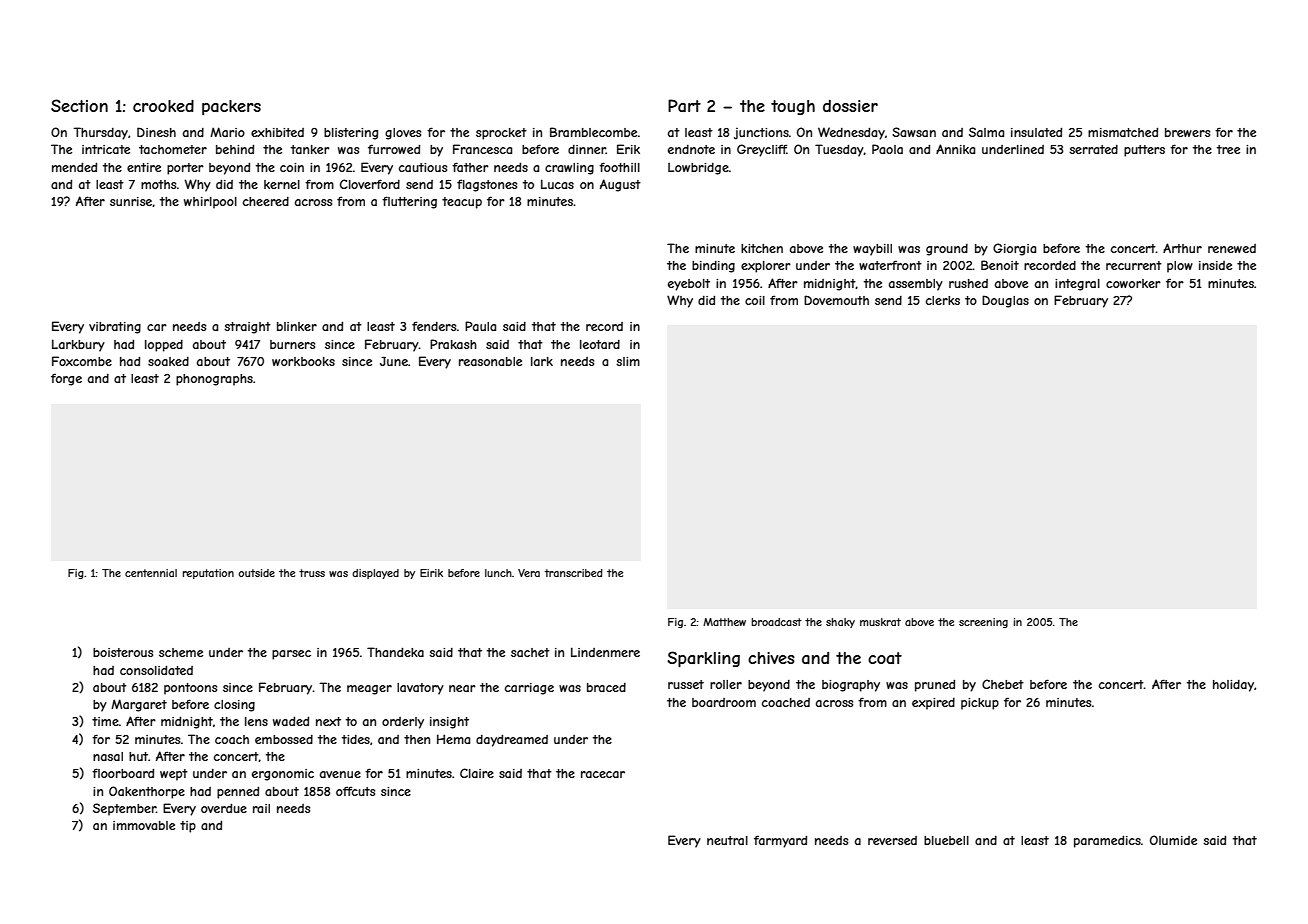 This screenshot has height=924, width=1308. I want to click on muskrat, so click(880, 622).
